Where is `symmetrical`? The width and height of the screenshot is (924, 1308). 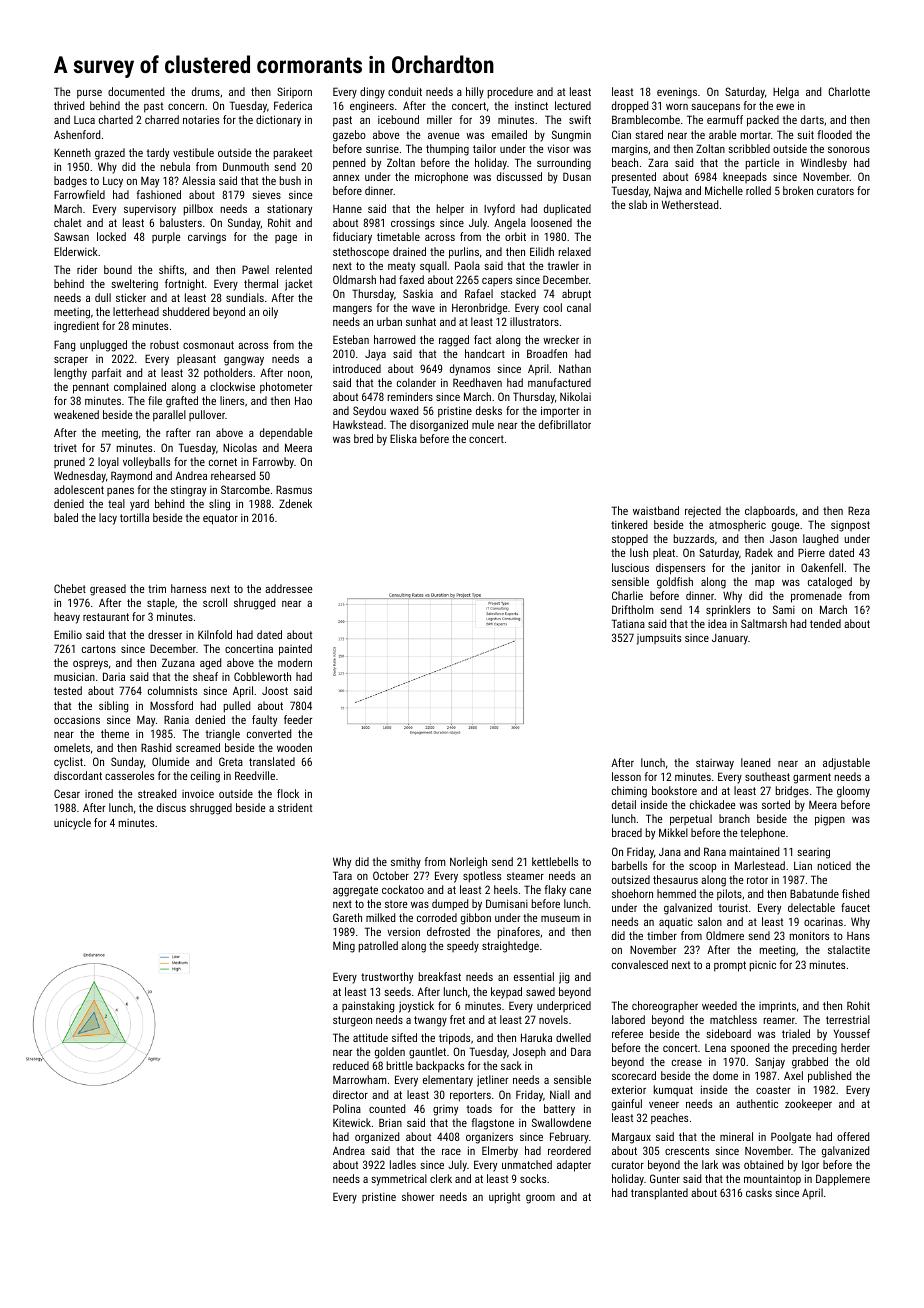
symmetrical is located at coordinates (399, 1180).
